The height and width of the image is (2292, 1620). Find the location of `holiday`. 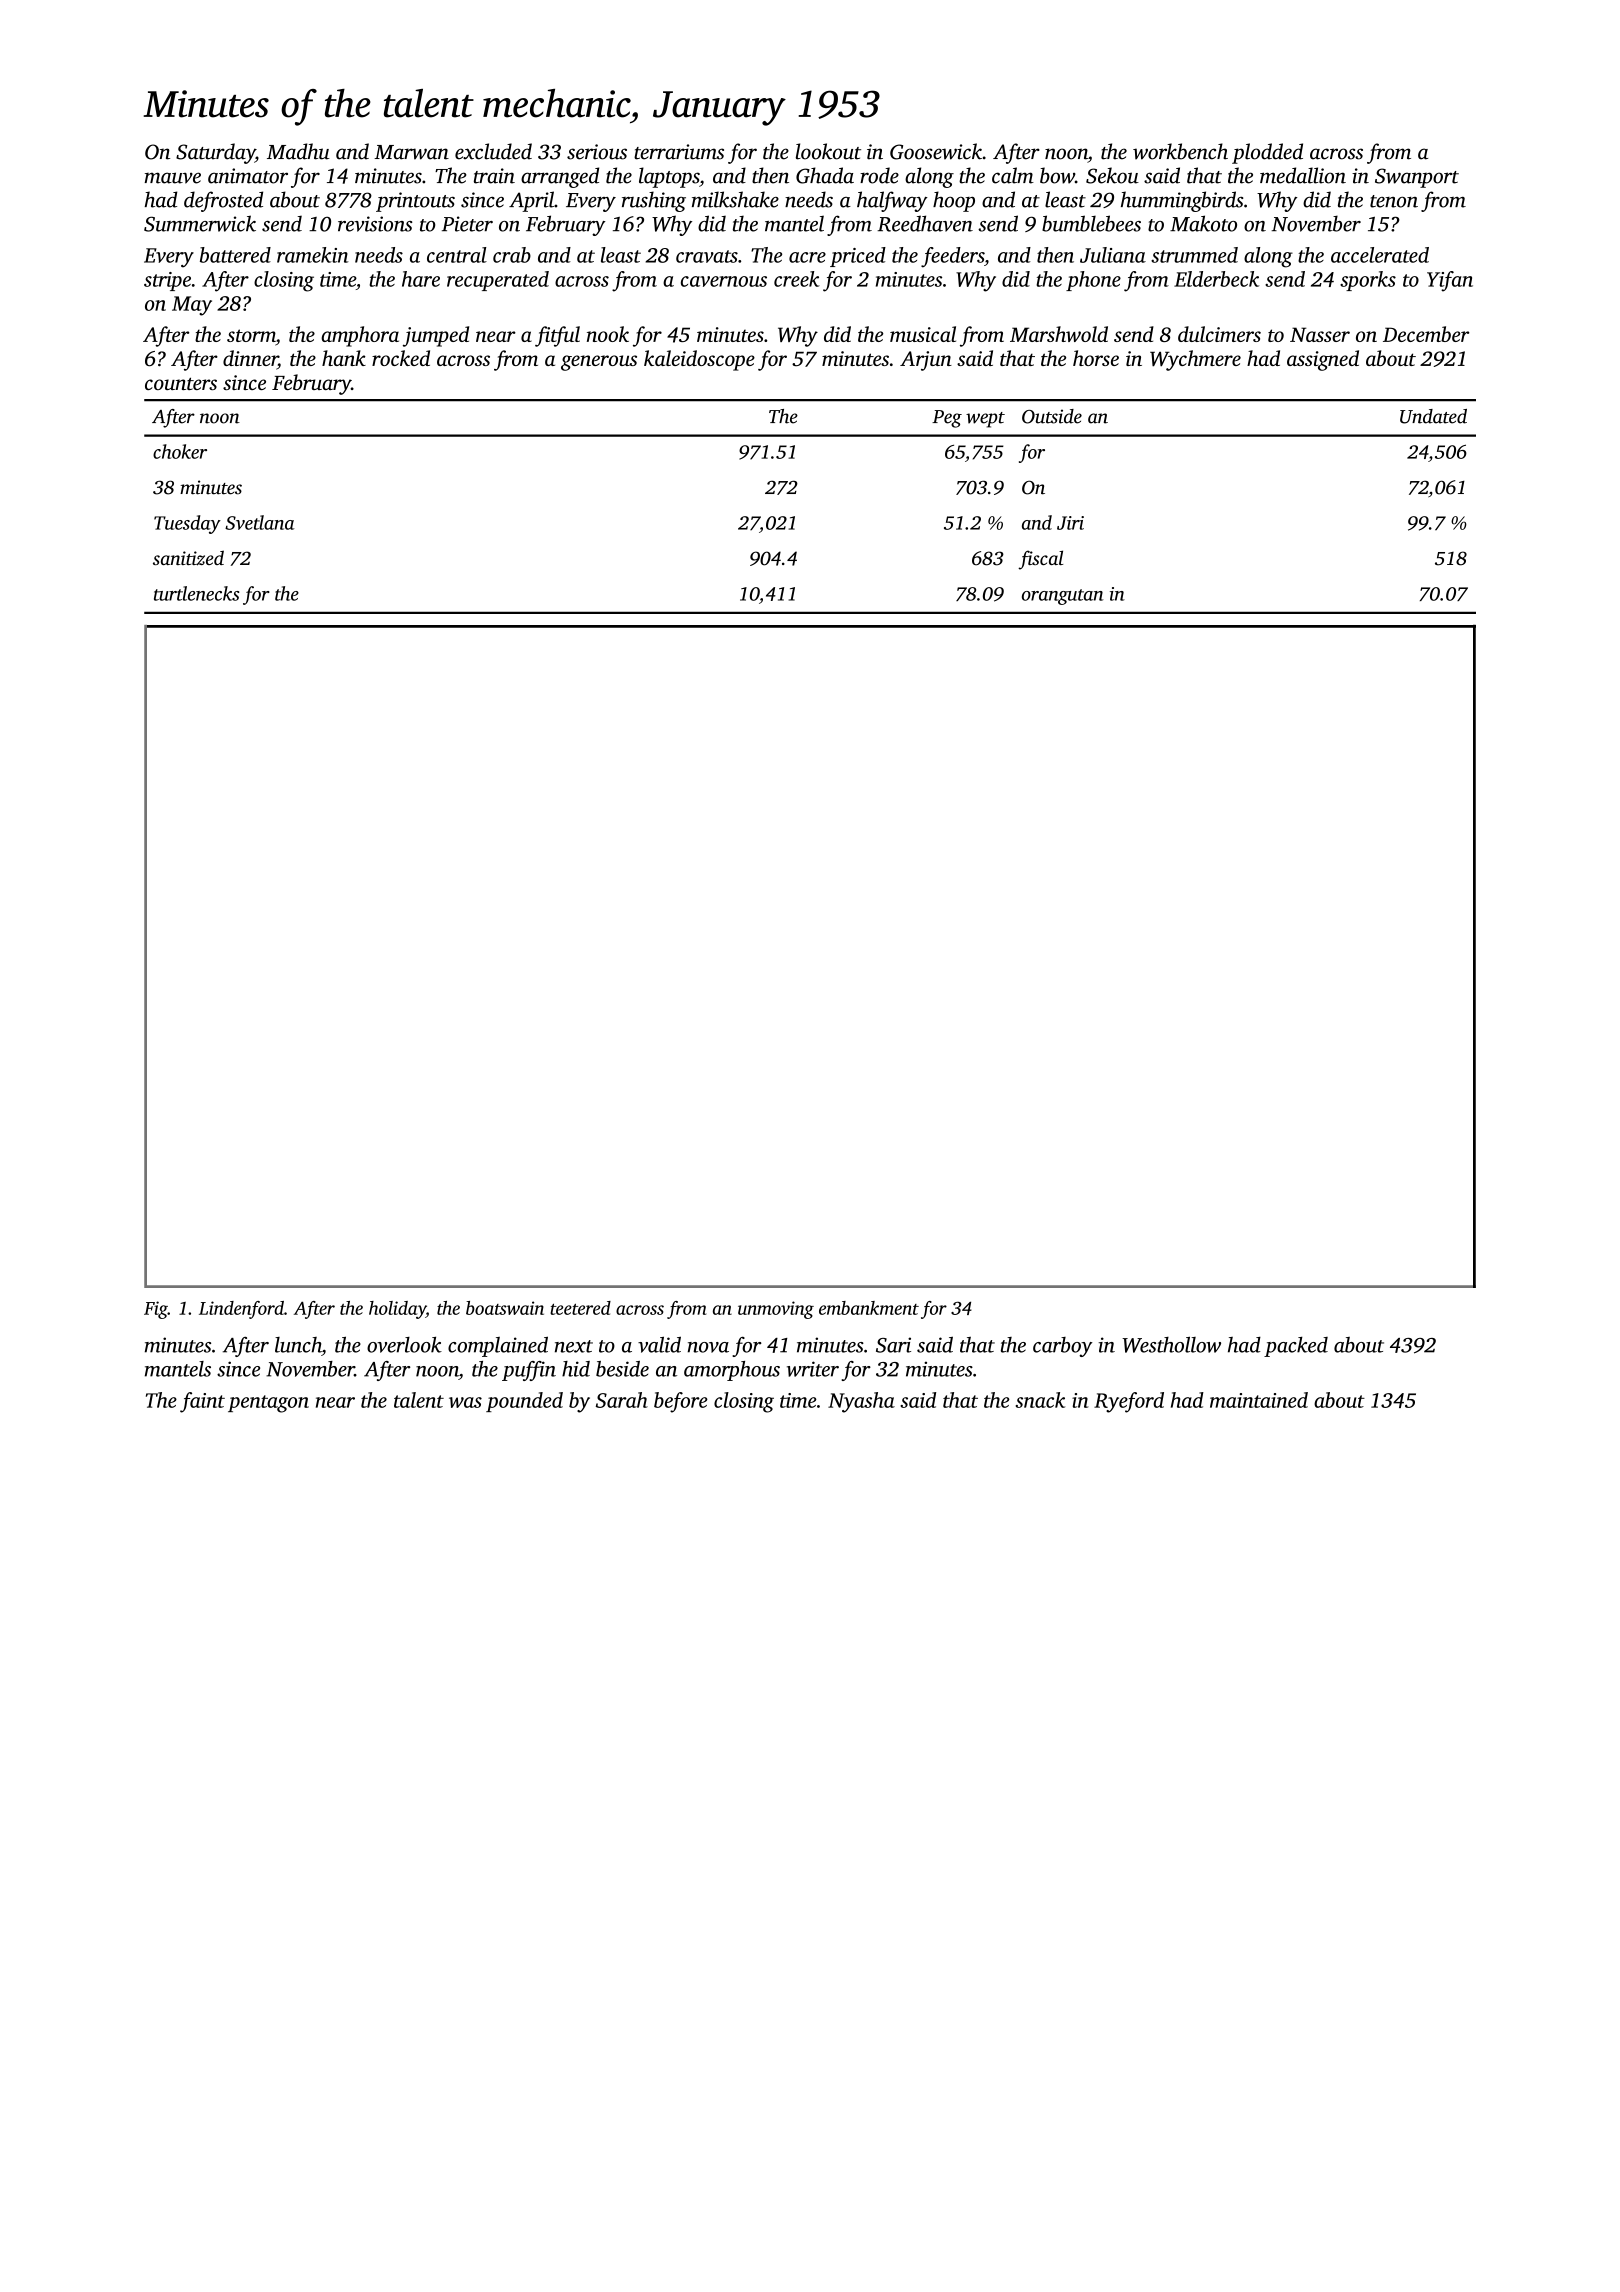

holiday is located at coordinates (397, 1310).
